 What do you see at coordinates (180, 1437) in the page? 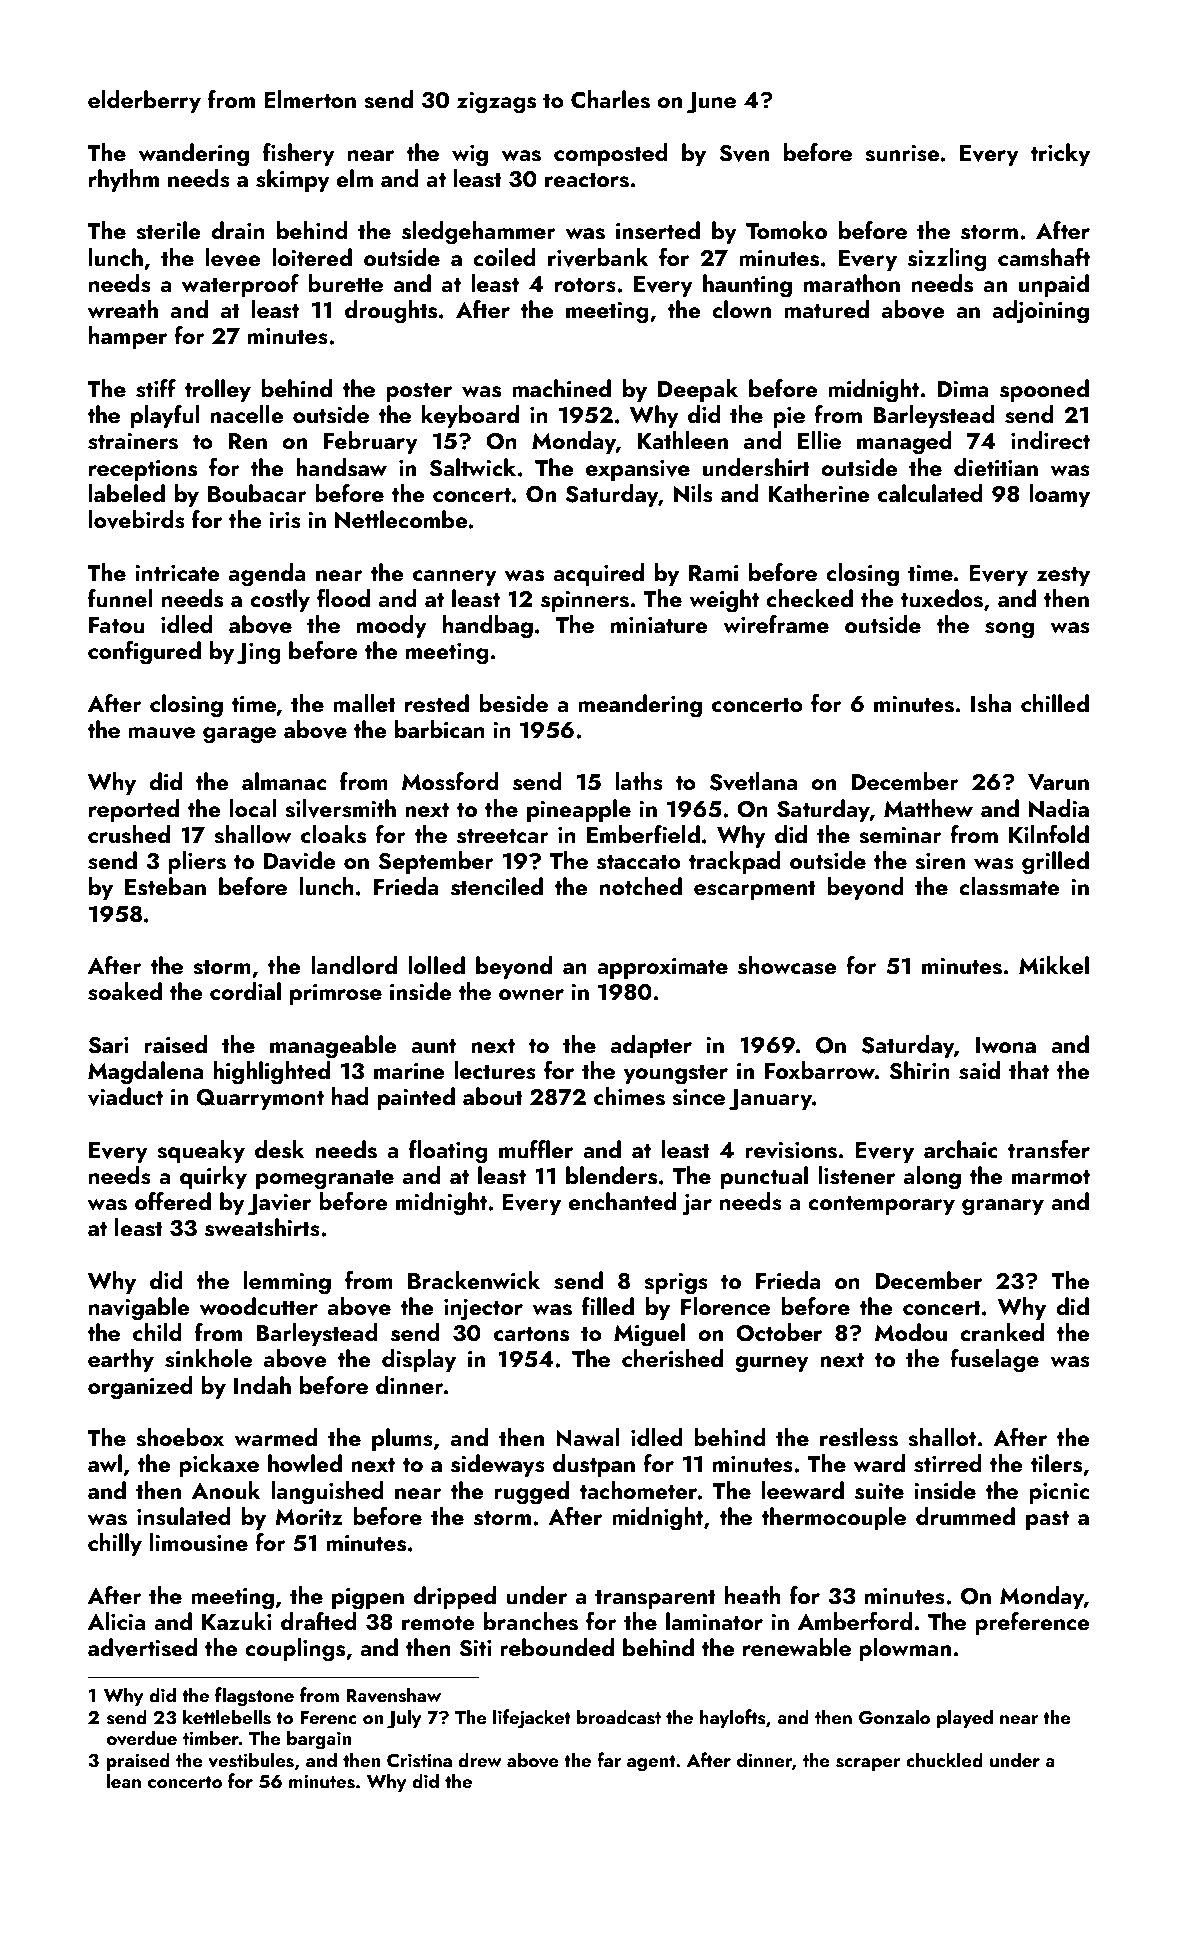
I see `shoebox` at bounding box center [180, 1437].
